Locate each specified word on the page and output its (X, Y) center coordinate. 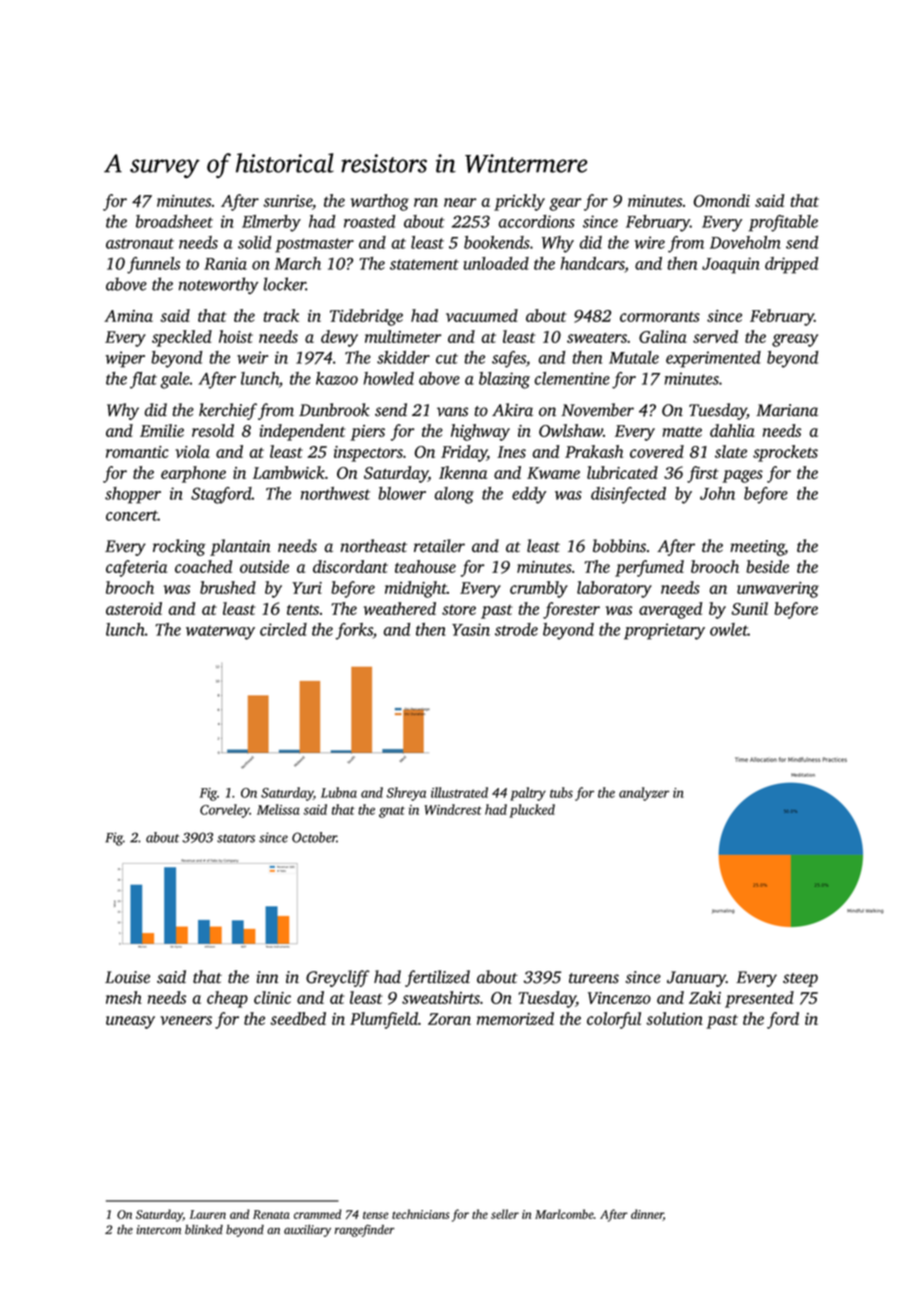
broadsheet (174, 221)
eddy (529, 495)
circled (283, 629)
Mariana (787, 410)
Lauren (208, 1214)
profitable (783, 223)
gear (565, 204)
